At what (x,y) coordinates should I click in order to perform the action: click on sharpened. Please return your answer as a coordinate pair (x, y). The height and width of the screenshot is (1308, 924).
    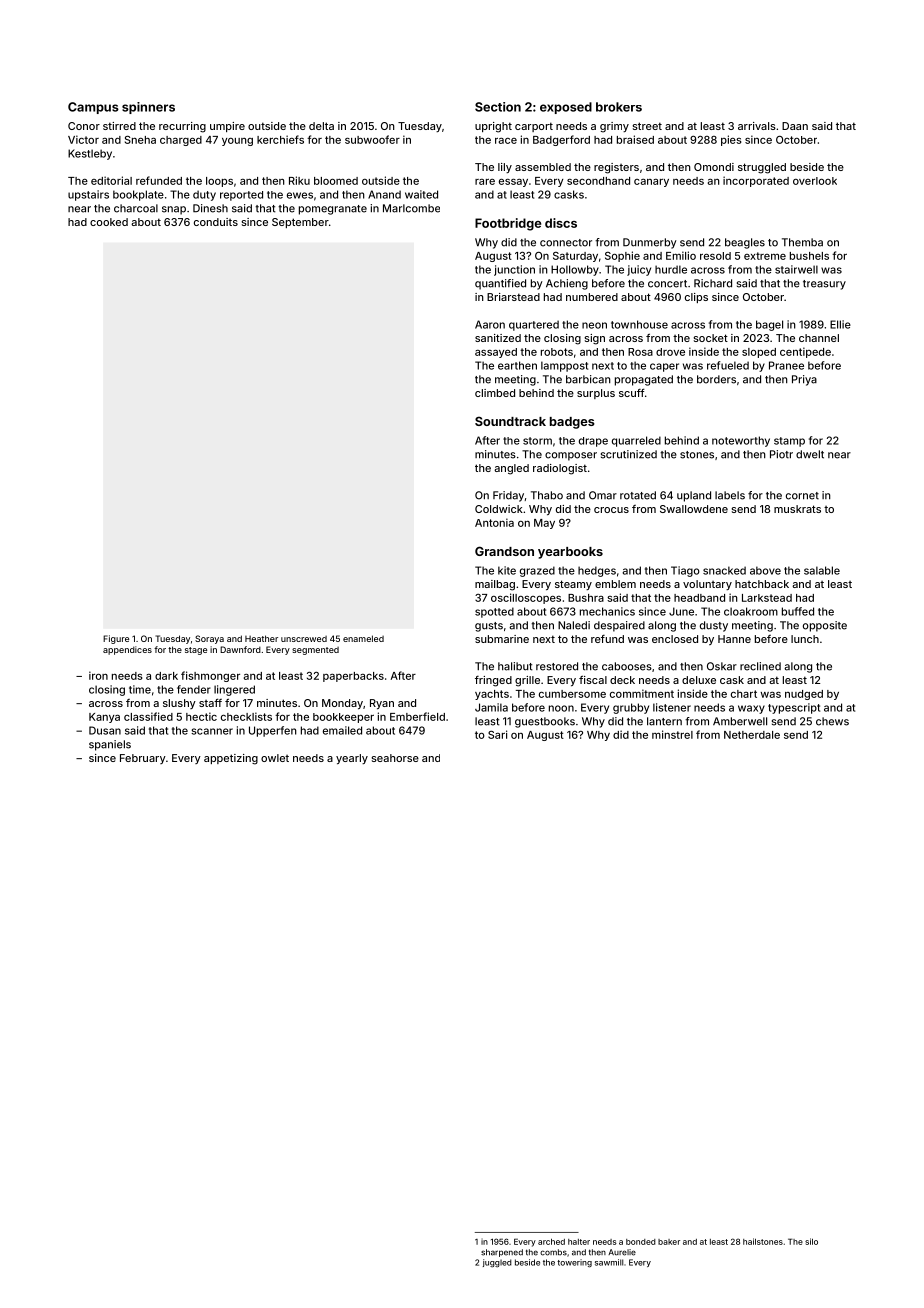
    Looking at the image, I should click on (502, 1253).
